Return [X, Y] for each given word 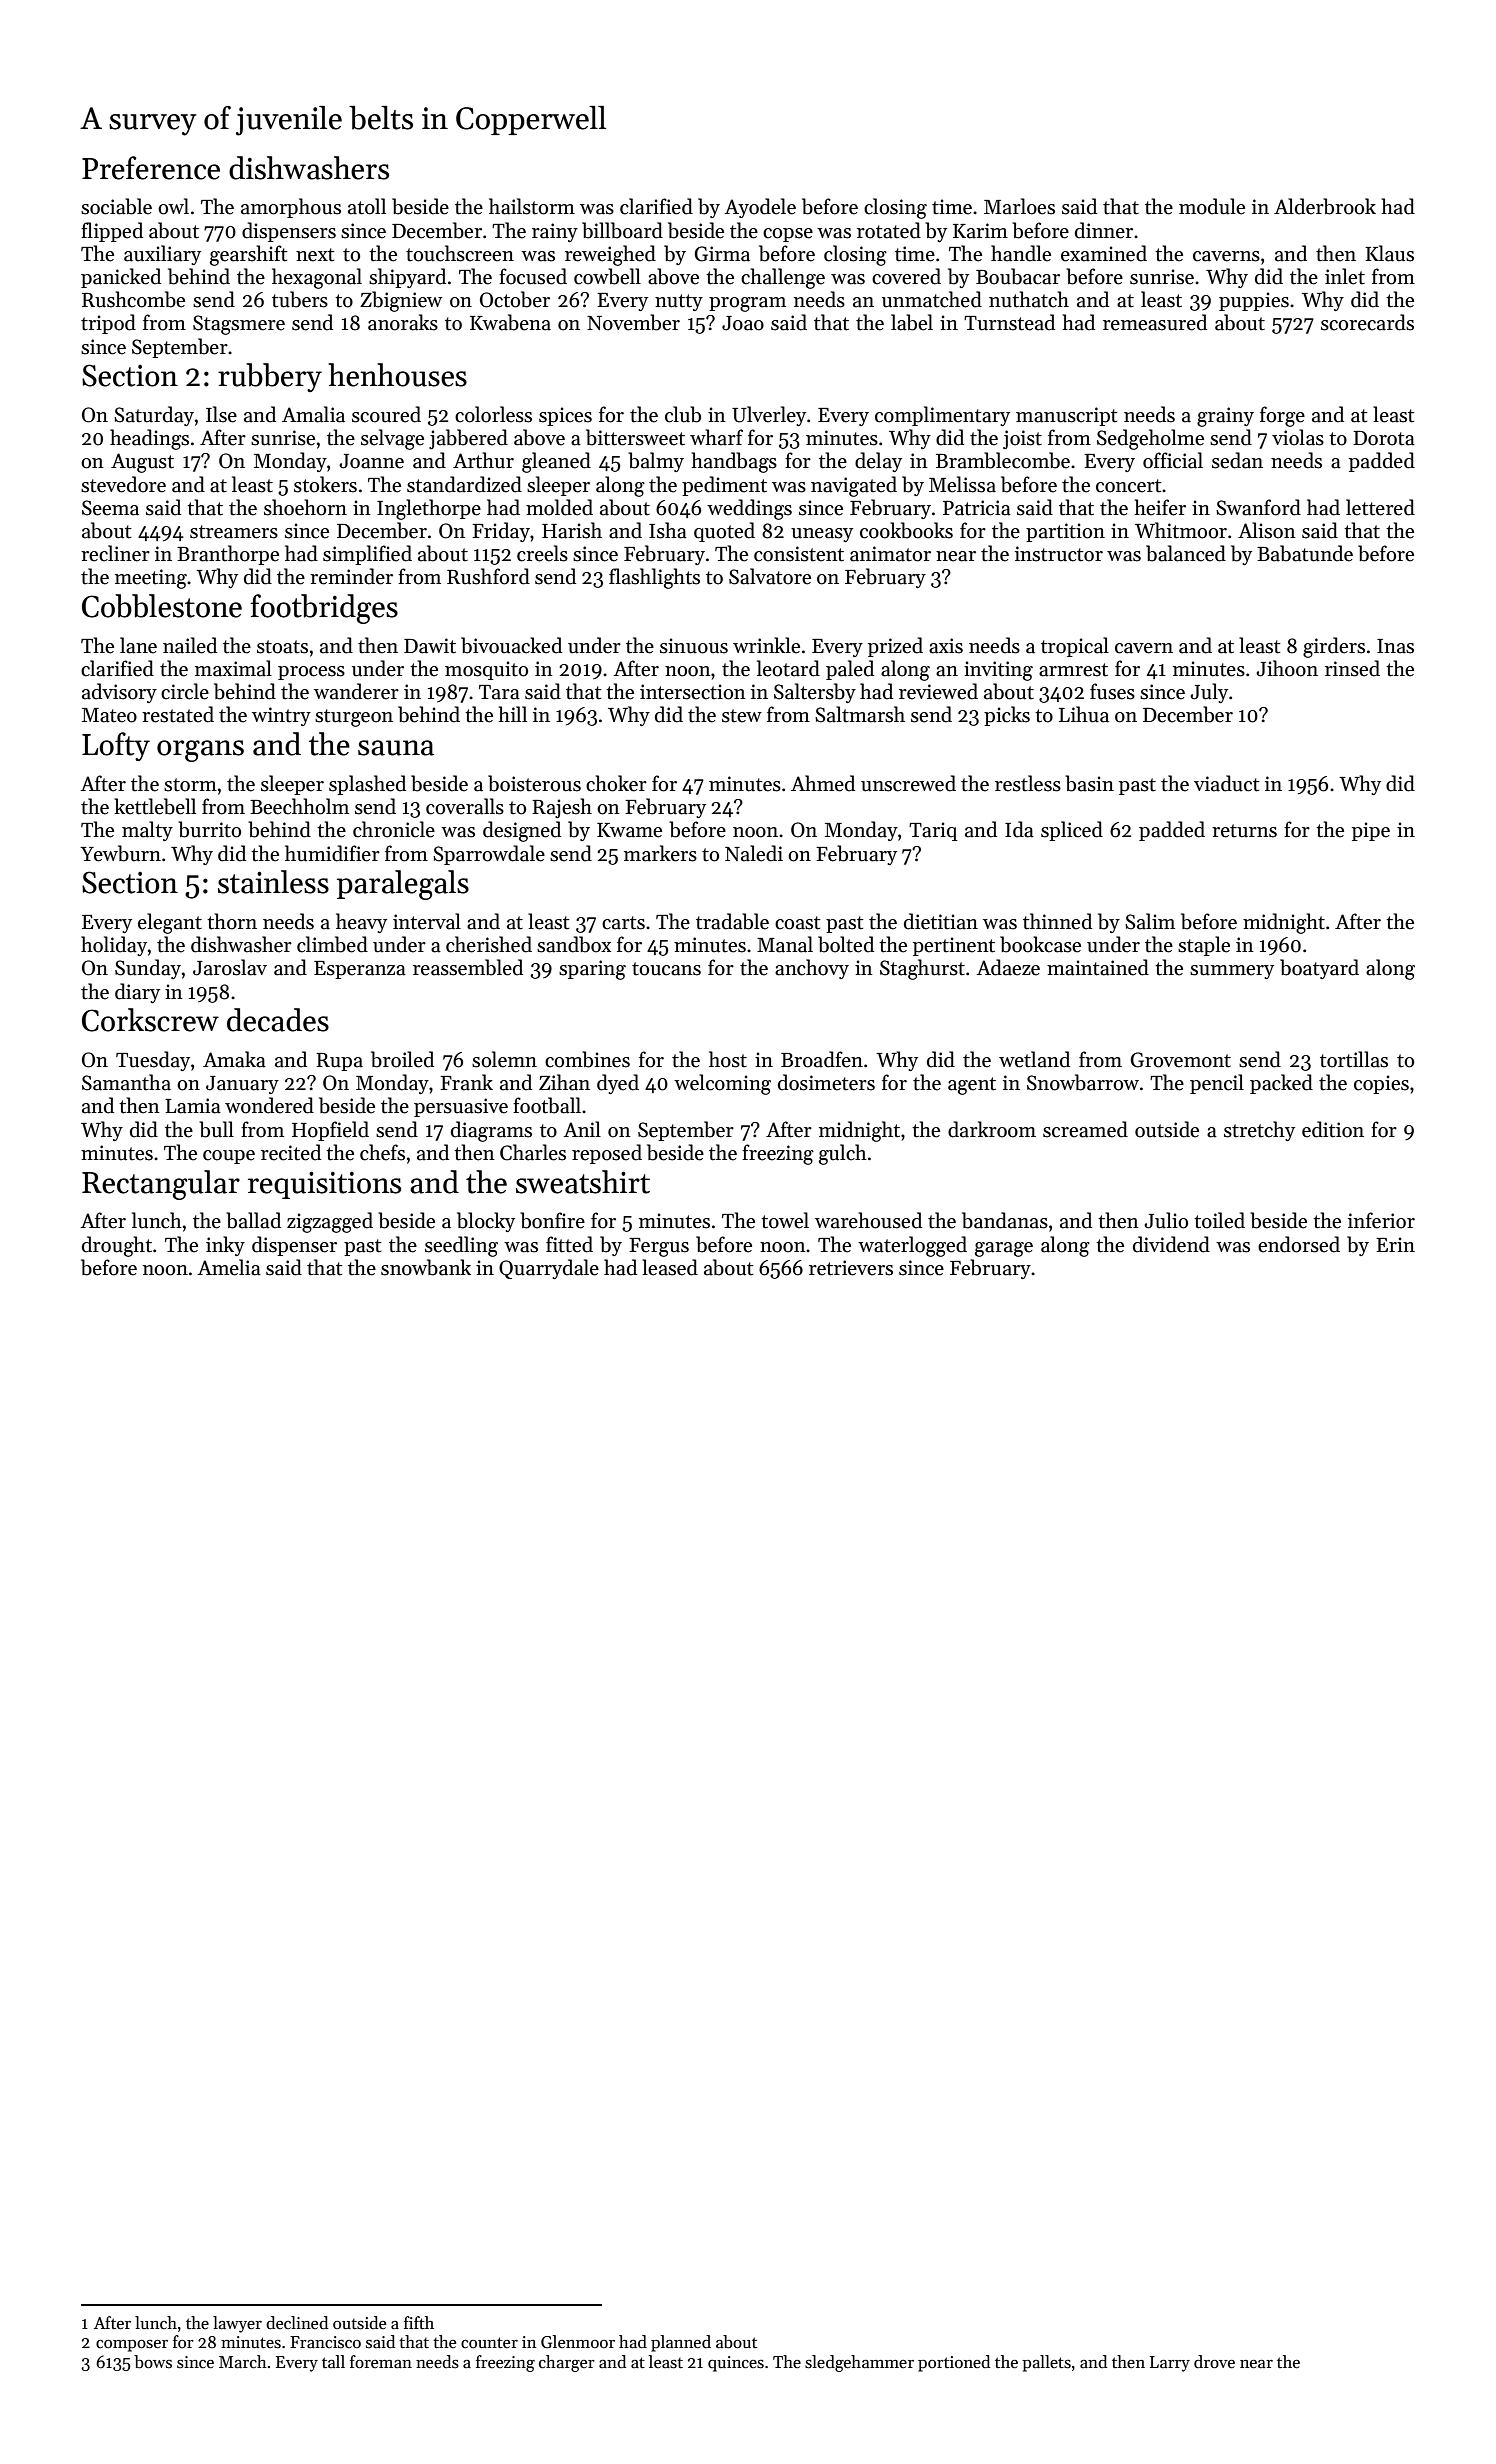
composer [132, 2346]
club [683, 414]
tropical [1075, 647]
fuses [1112, 691]
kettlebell [155, 806]
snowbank [426, 1267]
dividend [1171, 1244]
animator [890, 554]
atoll [367, 206]
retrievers [851, 1268]
